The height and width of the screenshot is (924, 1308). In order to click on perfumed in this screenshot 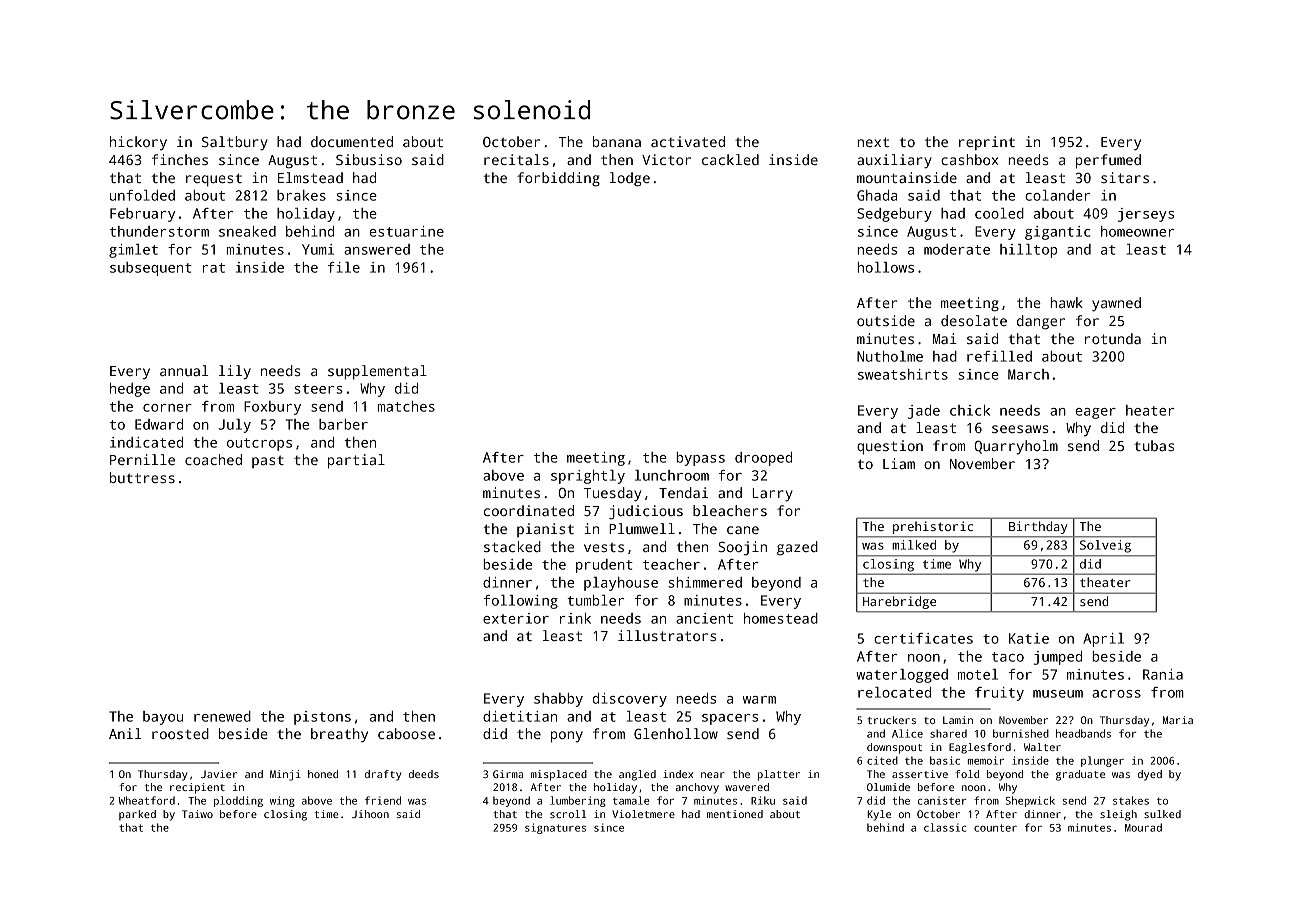, I will do `click(1108, 161)`.
